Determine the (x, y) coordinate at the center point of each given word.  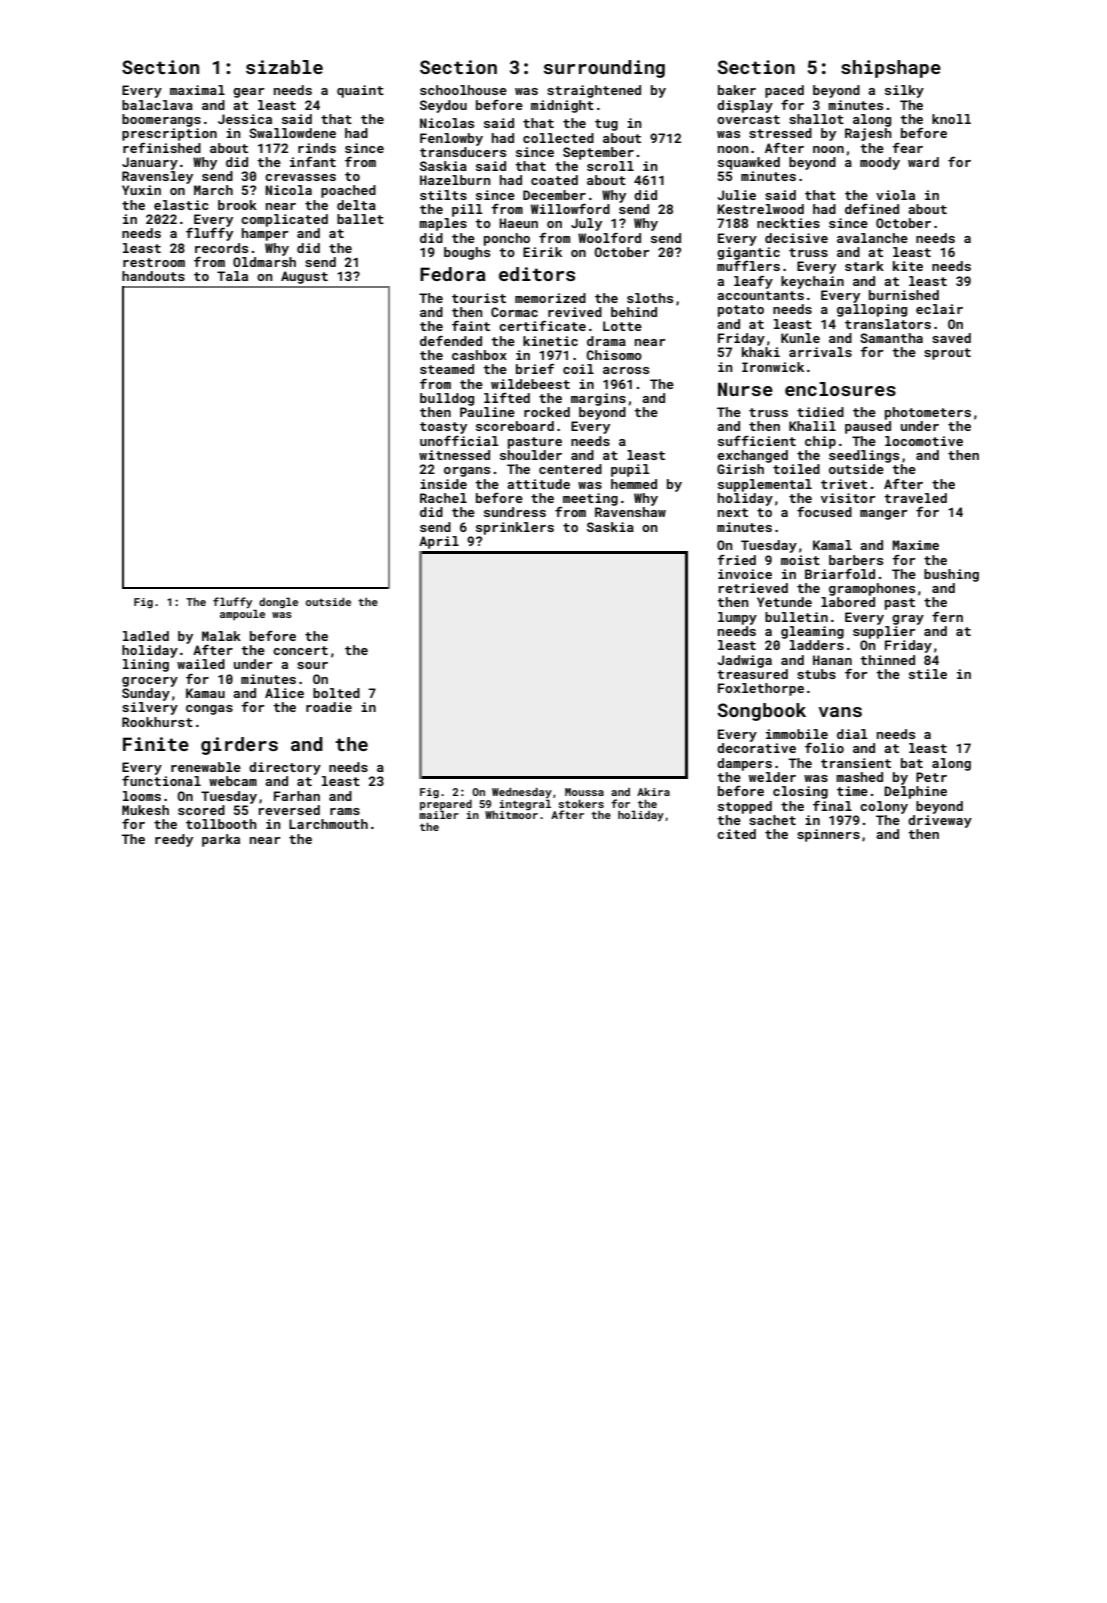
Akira (653, 791)
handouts (153, 276)
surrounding (604, 69)
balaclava (157, 105)
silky (904, 91)
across (626, 370)
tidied (820, 412)
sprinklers (515, 528)
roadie (329, 707)
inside (443, 484)
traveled (915, 498)
